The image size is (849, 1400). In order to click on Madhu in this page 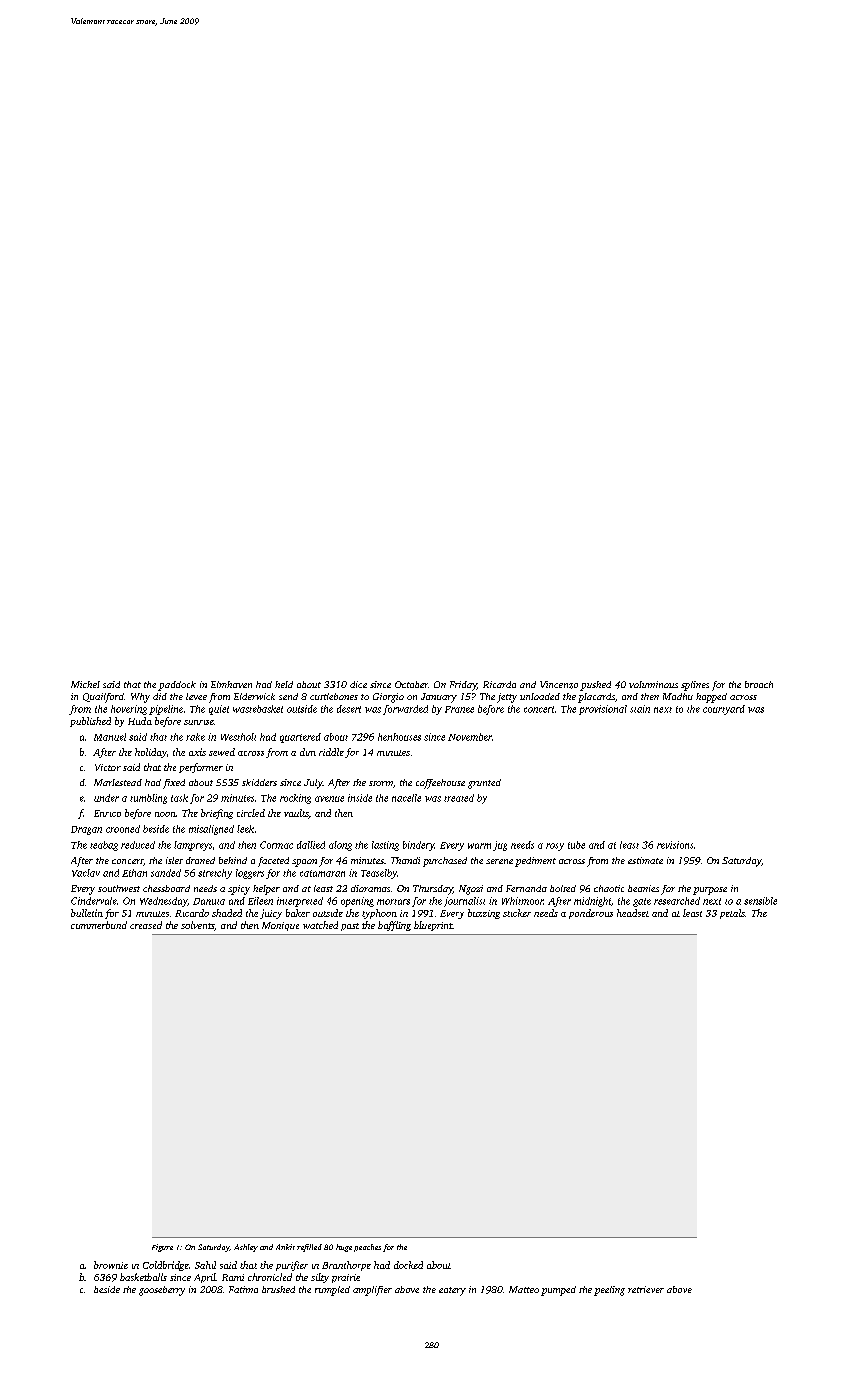, I will do `click(678, 696)`.
